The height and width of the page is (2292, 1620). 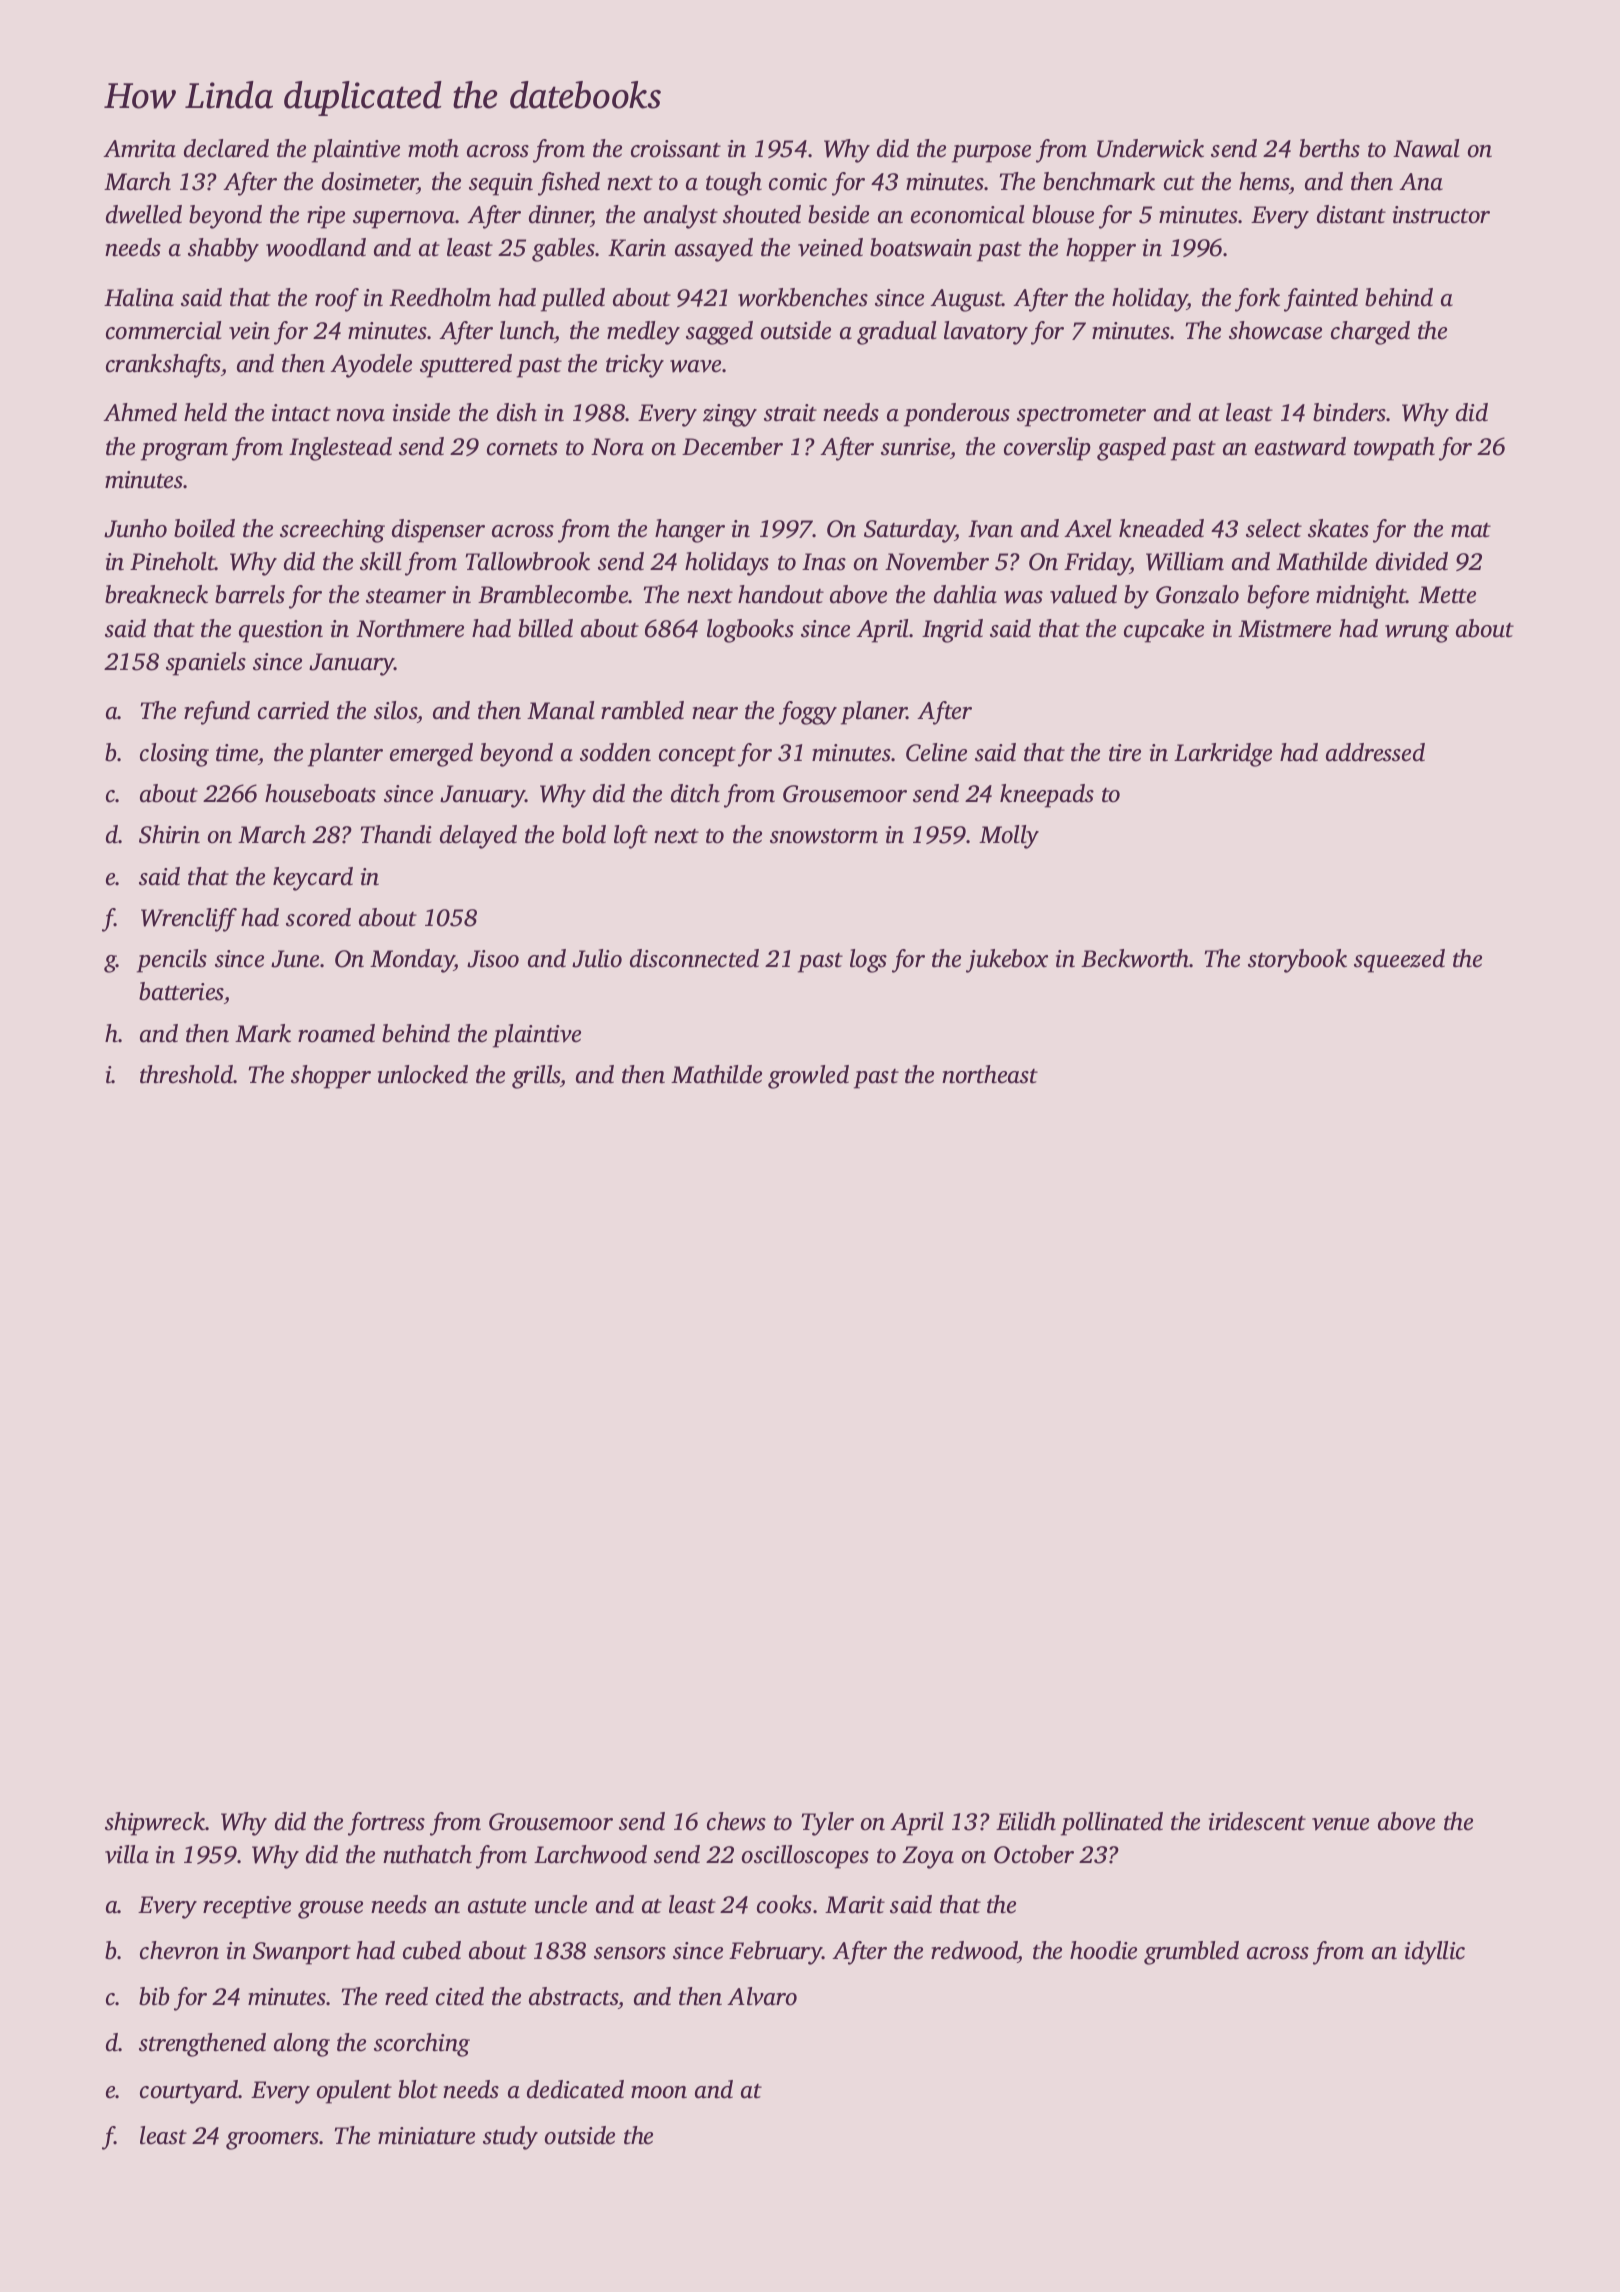 I want to click on redwood, so click(x=974, y=1950).
